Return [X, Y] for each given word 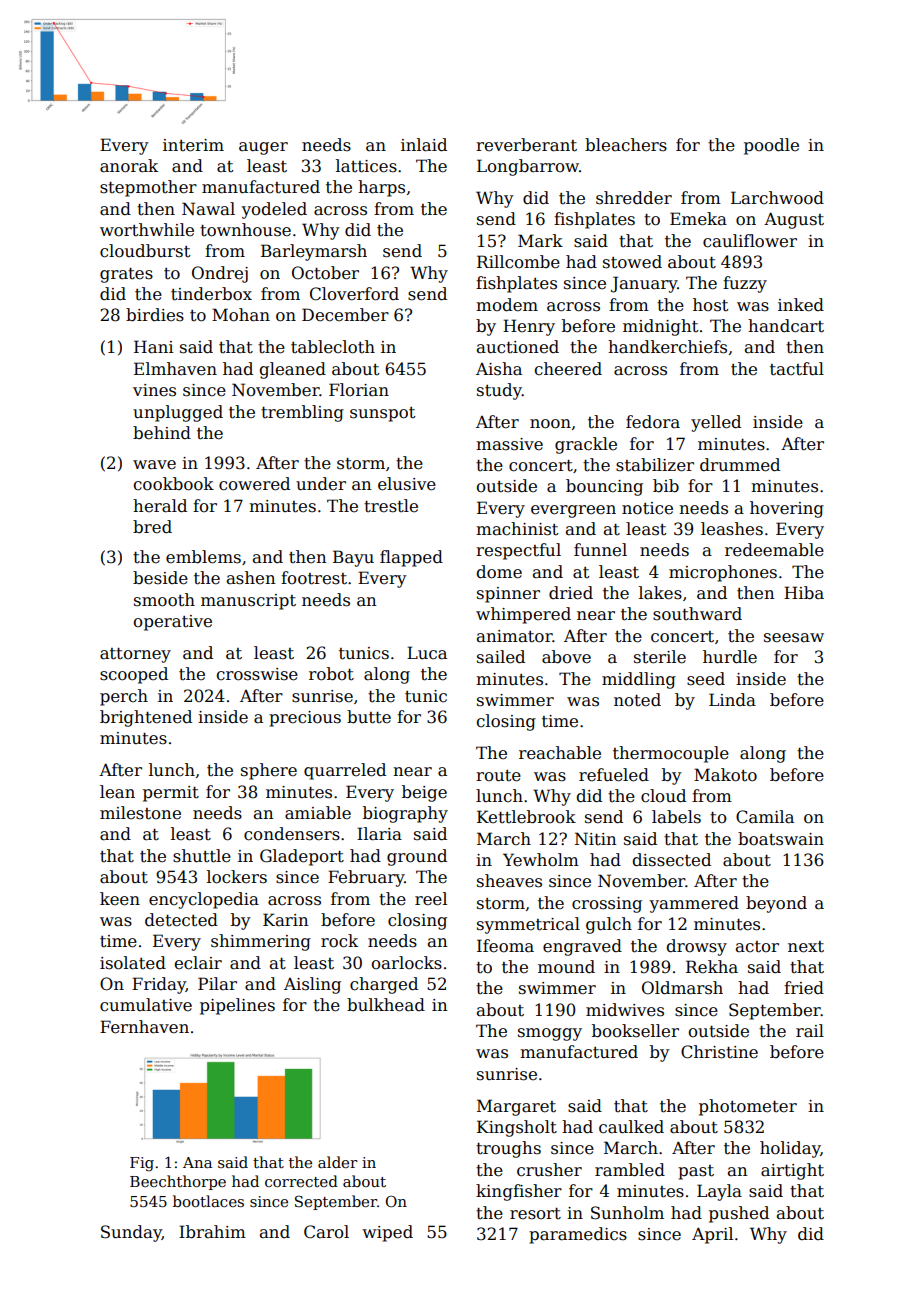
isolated [133, 963]
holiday [790, 1149]
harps [381, 188]
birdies [155, 315]
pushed [739, 1214]
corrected [301, 1181]
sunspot [382, 414]
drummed [740, 465]
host [710, 305]
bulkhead [386, 1005]
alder [338, 1162]
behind [162, 433]
